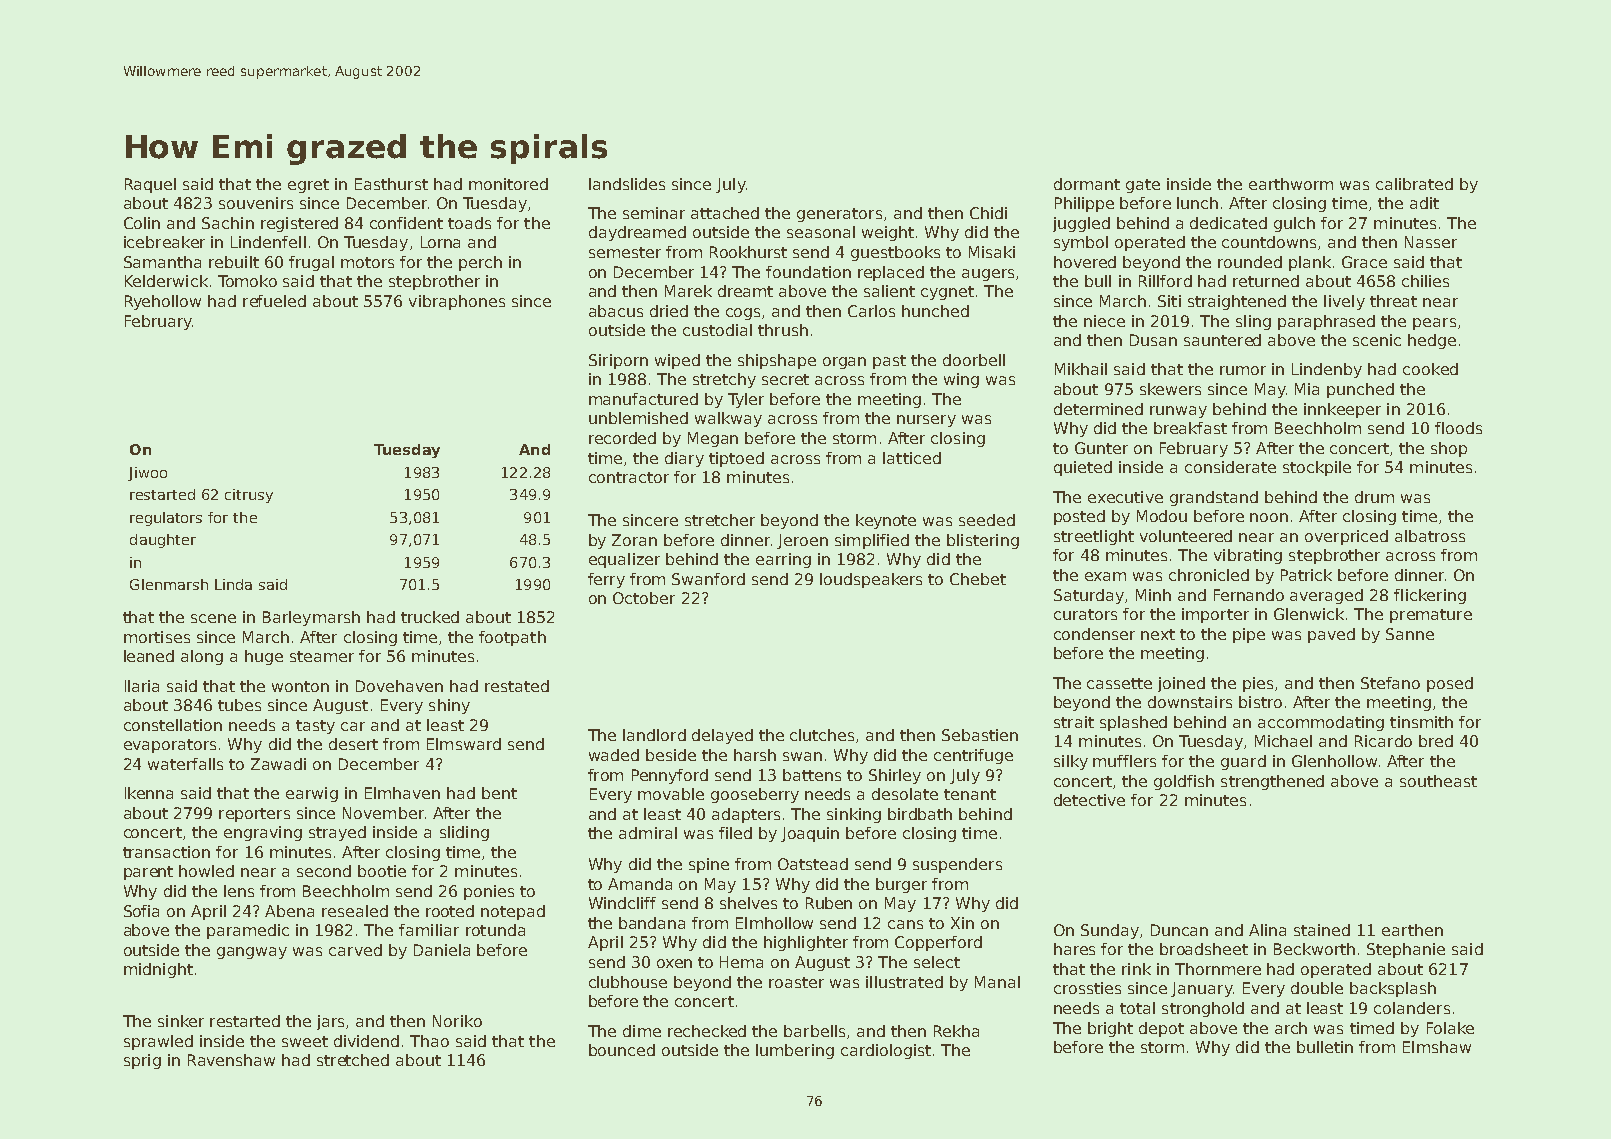  What do you see at coordinates (1430, 369) in the page?
I see `cooked` at bounding box center [1430, 369].
